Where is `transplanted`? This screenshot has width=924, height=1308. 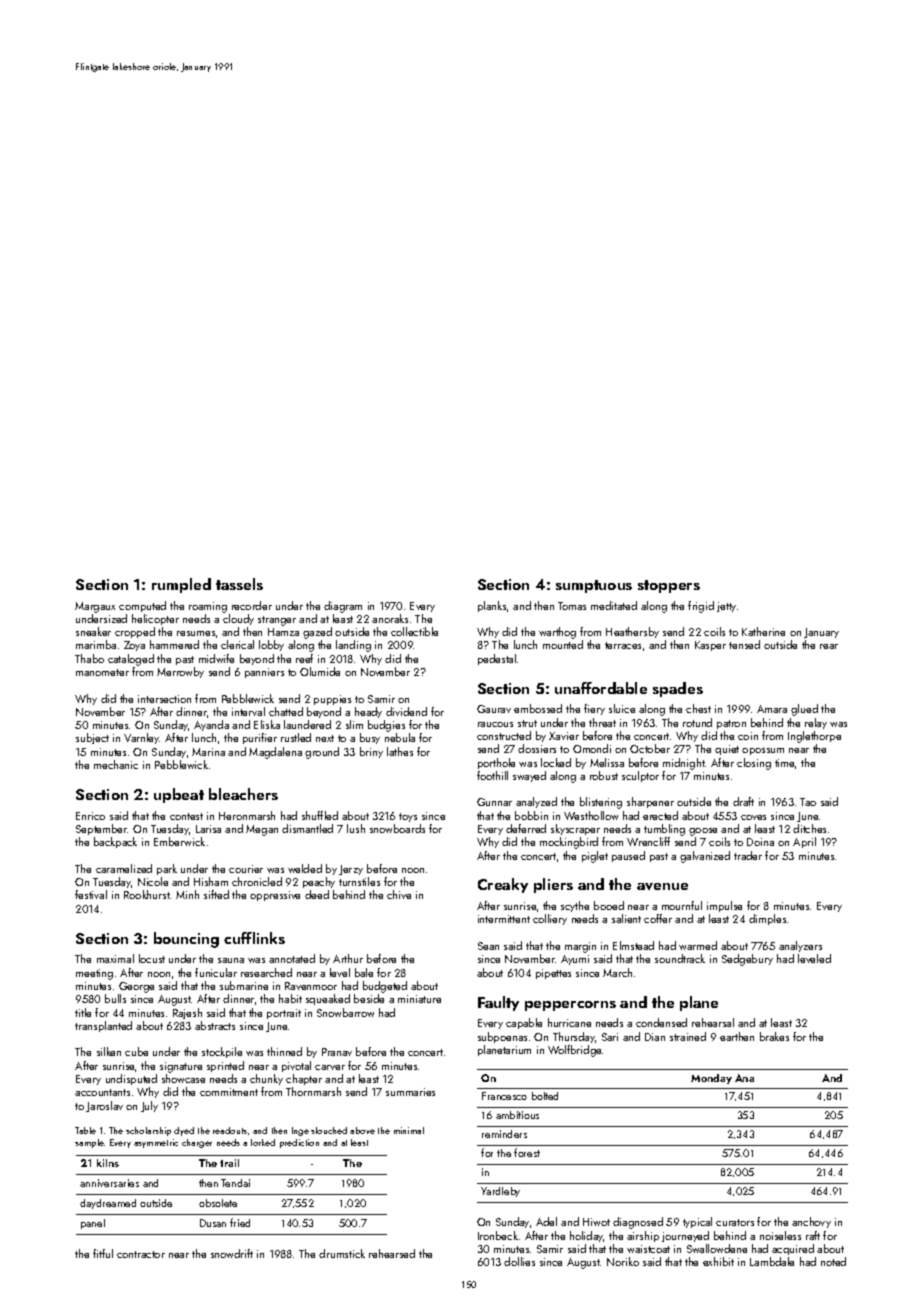
transplanted is located at coordinates (103, 1026).
